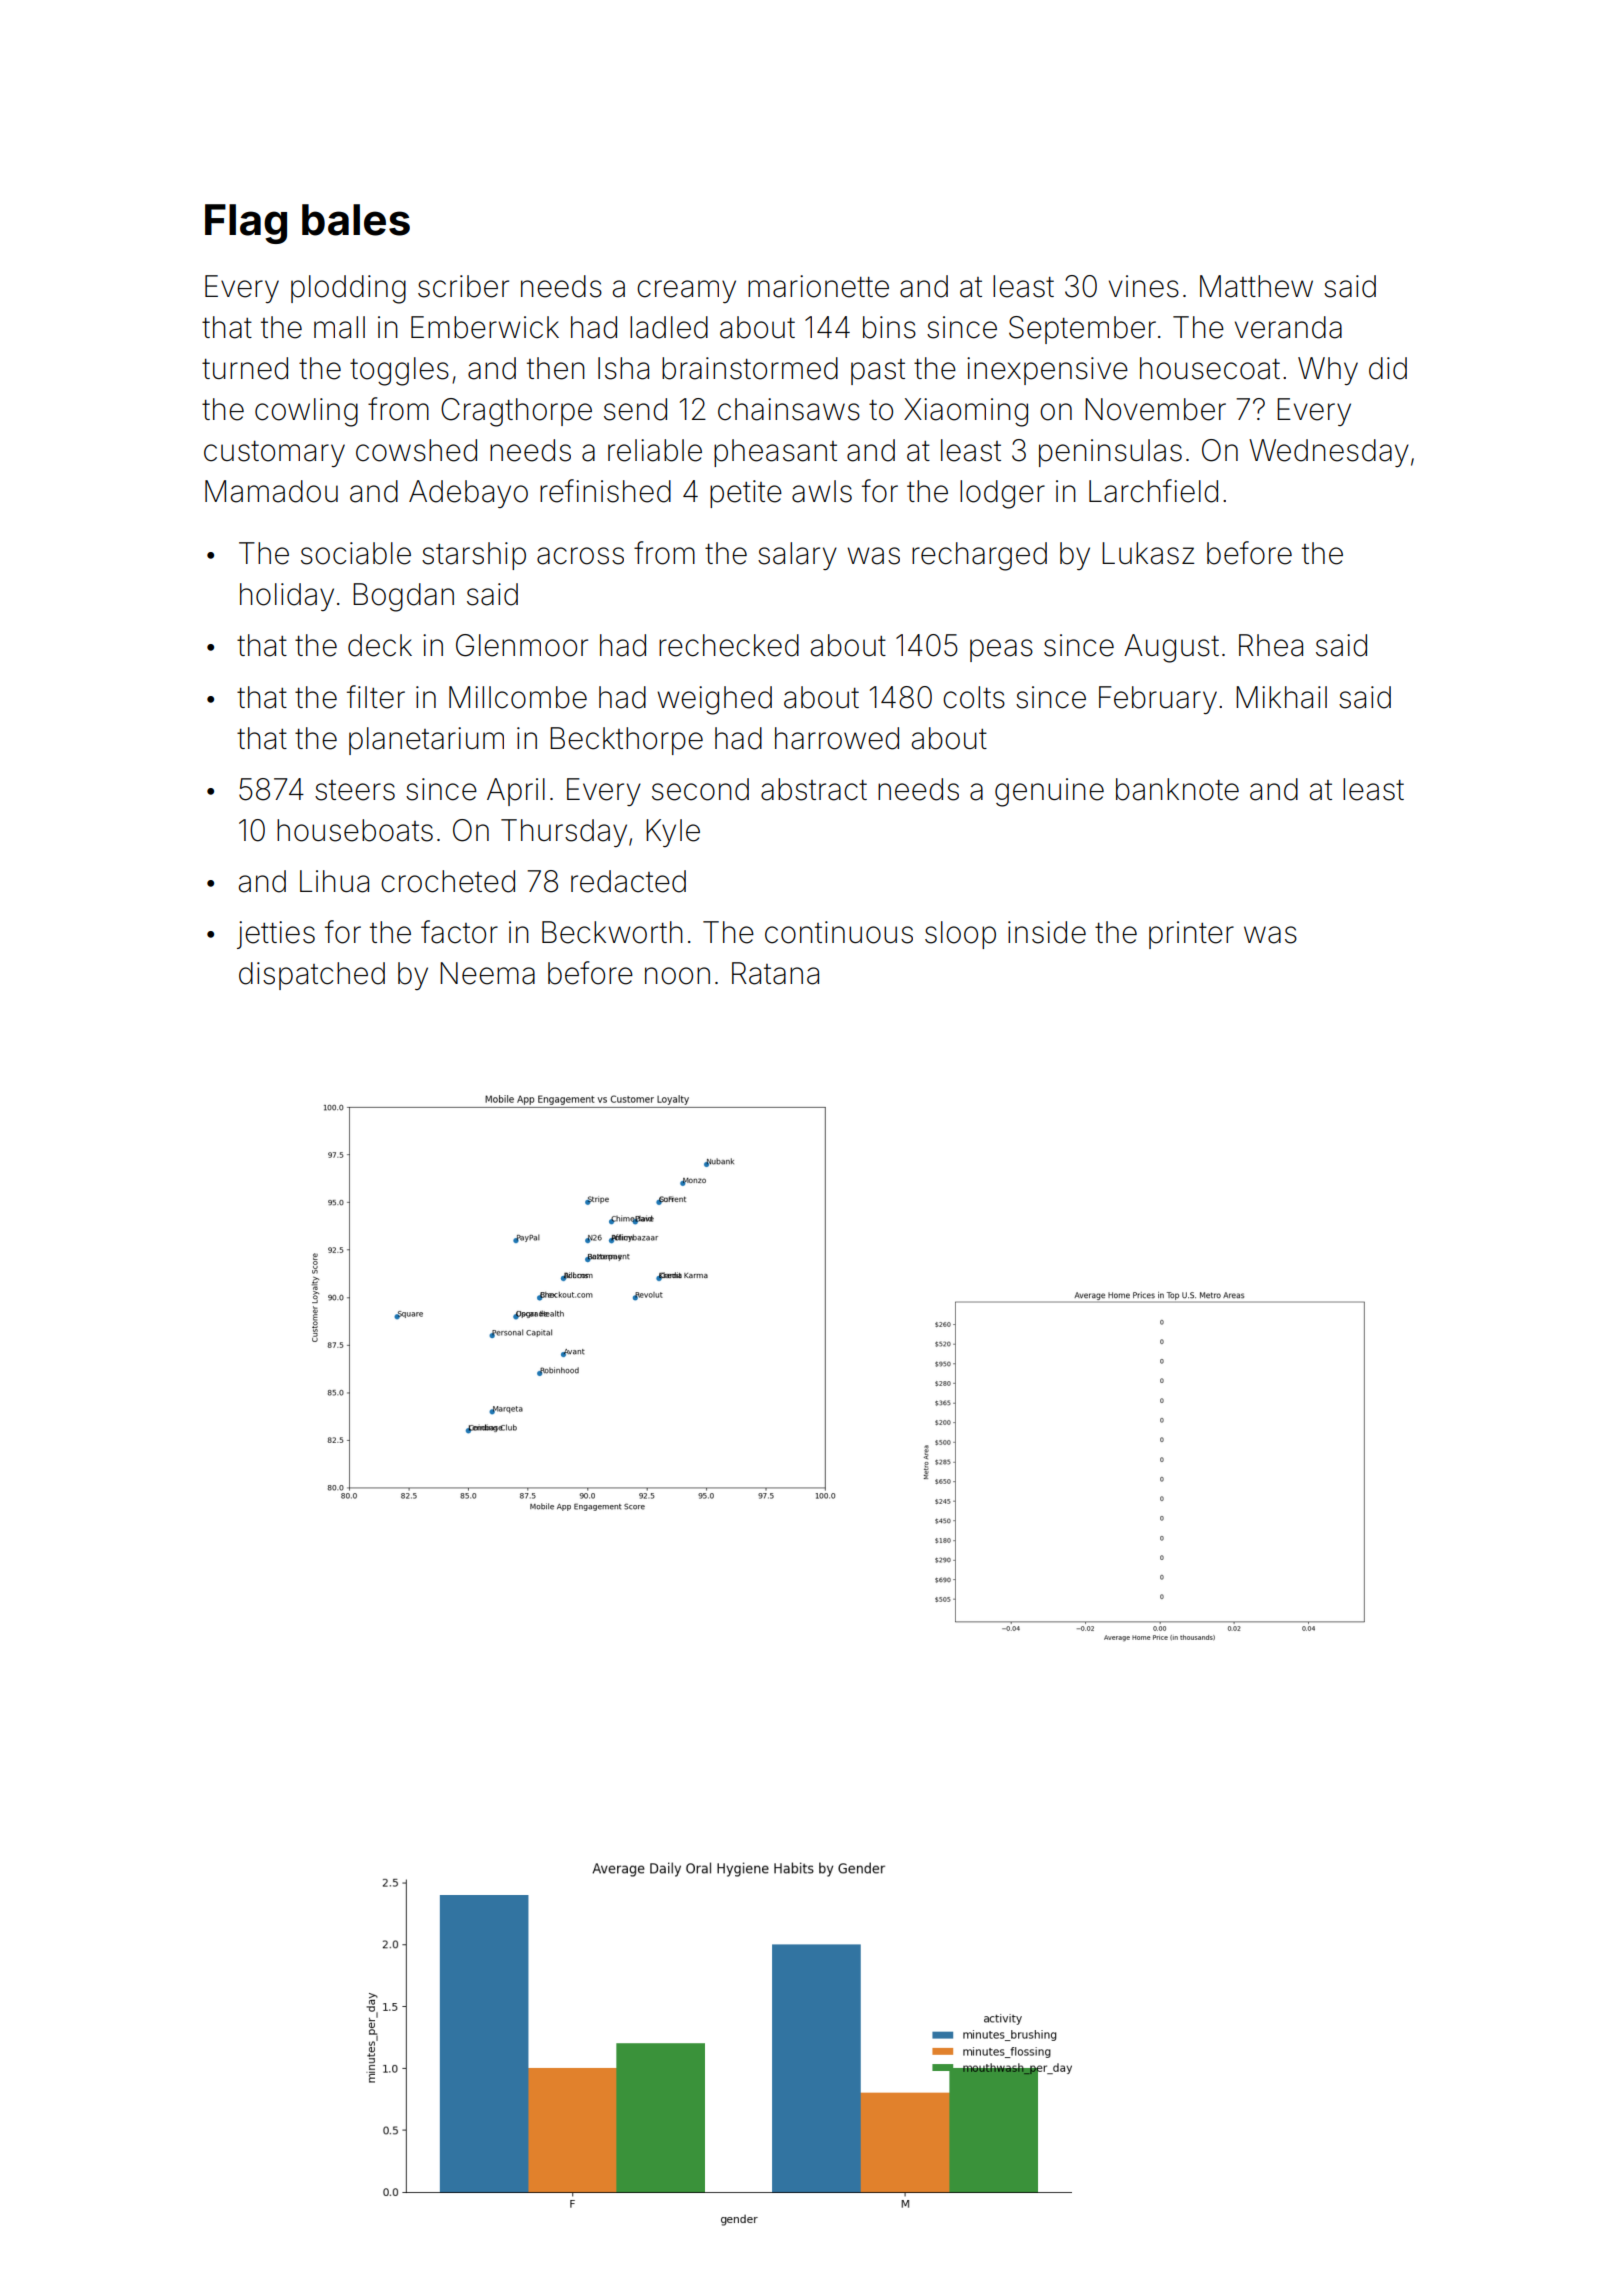 The width and height of the image is (1620, 2292). Describe the element at coordinates (677, 976) in the image. I see `noon` at that location.
